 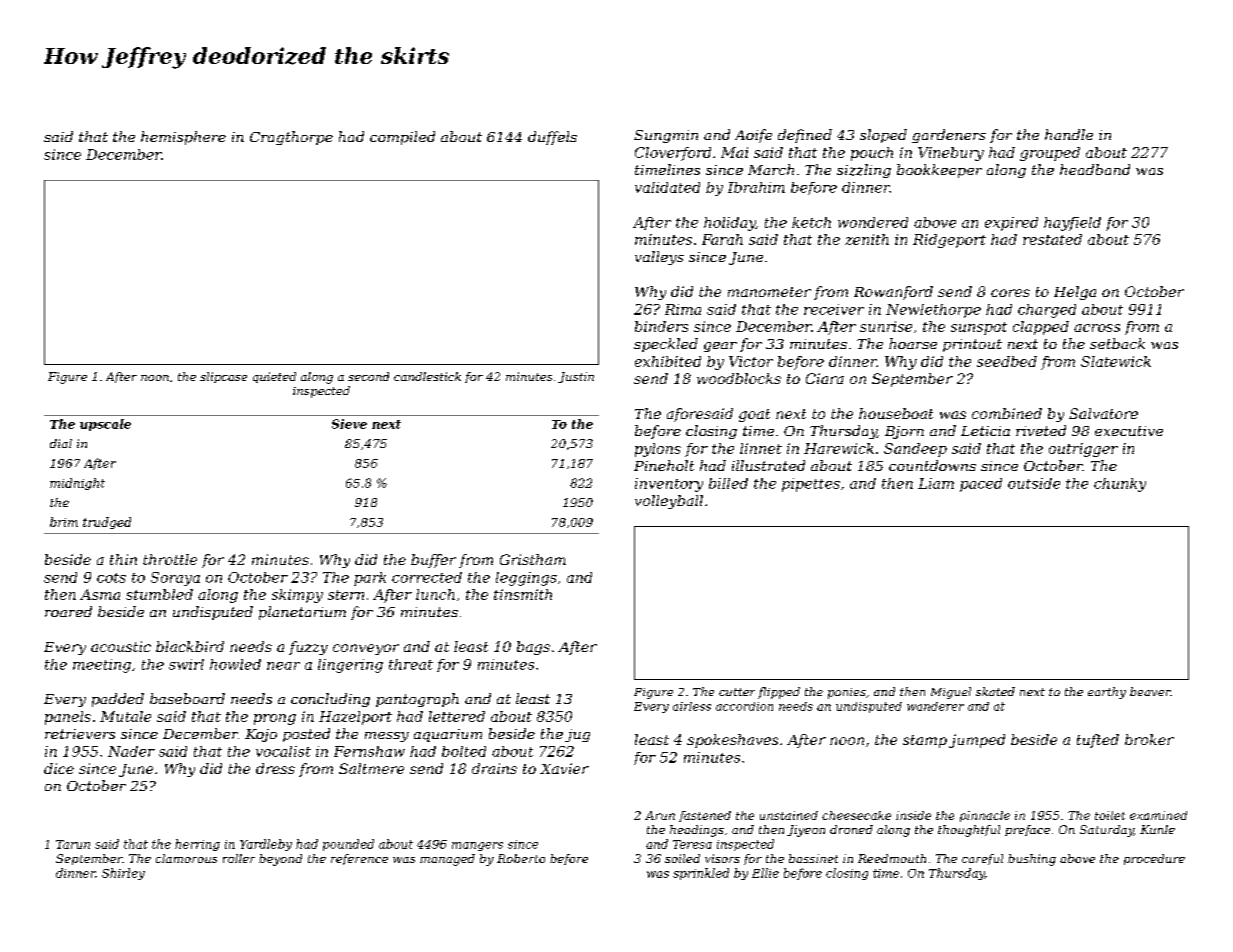 I want to click on broker, so click(x=1149, y=739).
